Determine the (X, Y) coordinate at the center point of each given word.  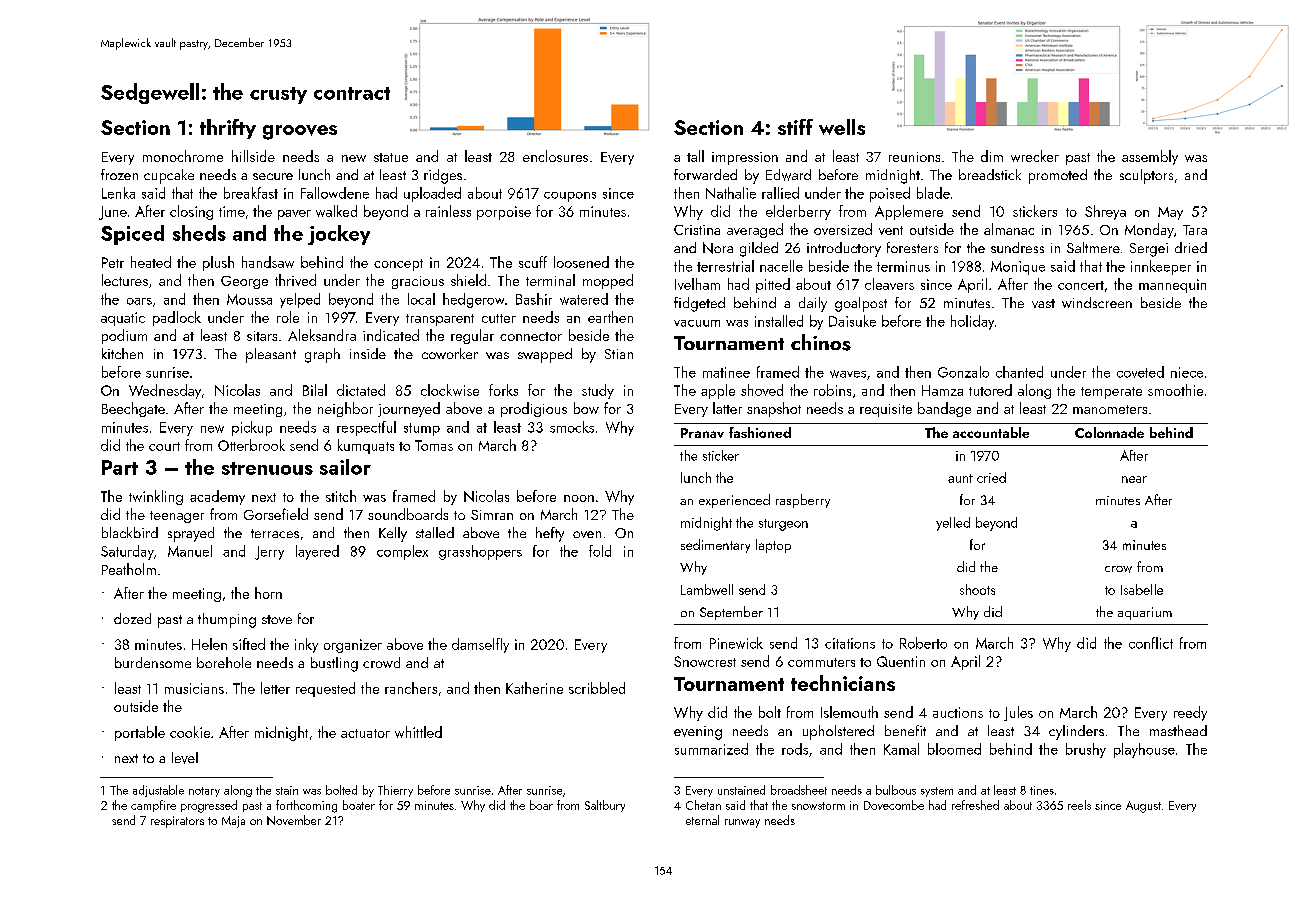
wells (842, 127)
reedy (1190, 713)
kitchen (122, 353)
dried (1191, 247)
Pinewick (736, 643)
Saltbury (605, 806)
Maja (233, 822)
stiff (795, 127)
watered (584, 299)
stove (277, 619)
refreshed (975, 805)
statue (391, 157)
